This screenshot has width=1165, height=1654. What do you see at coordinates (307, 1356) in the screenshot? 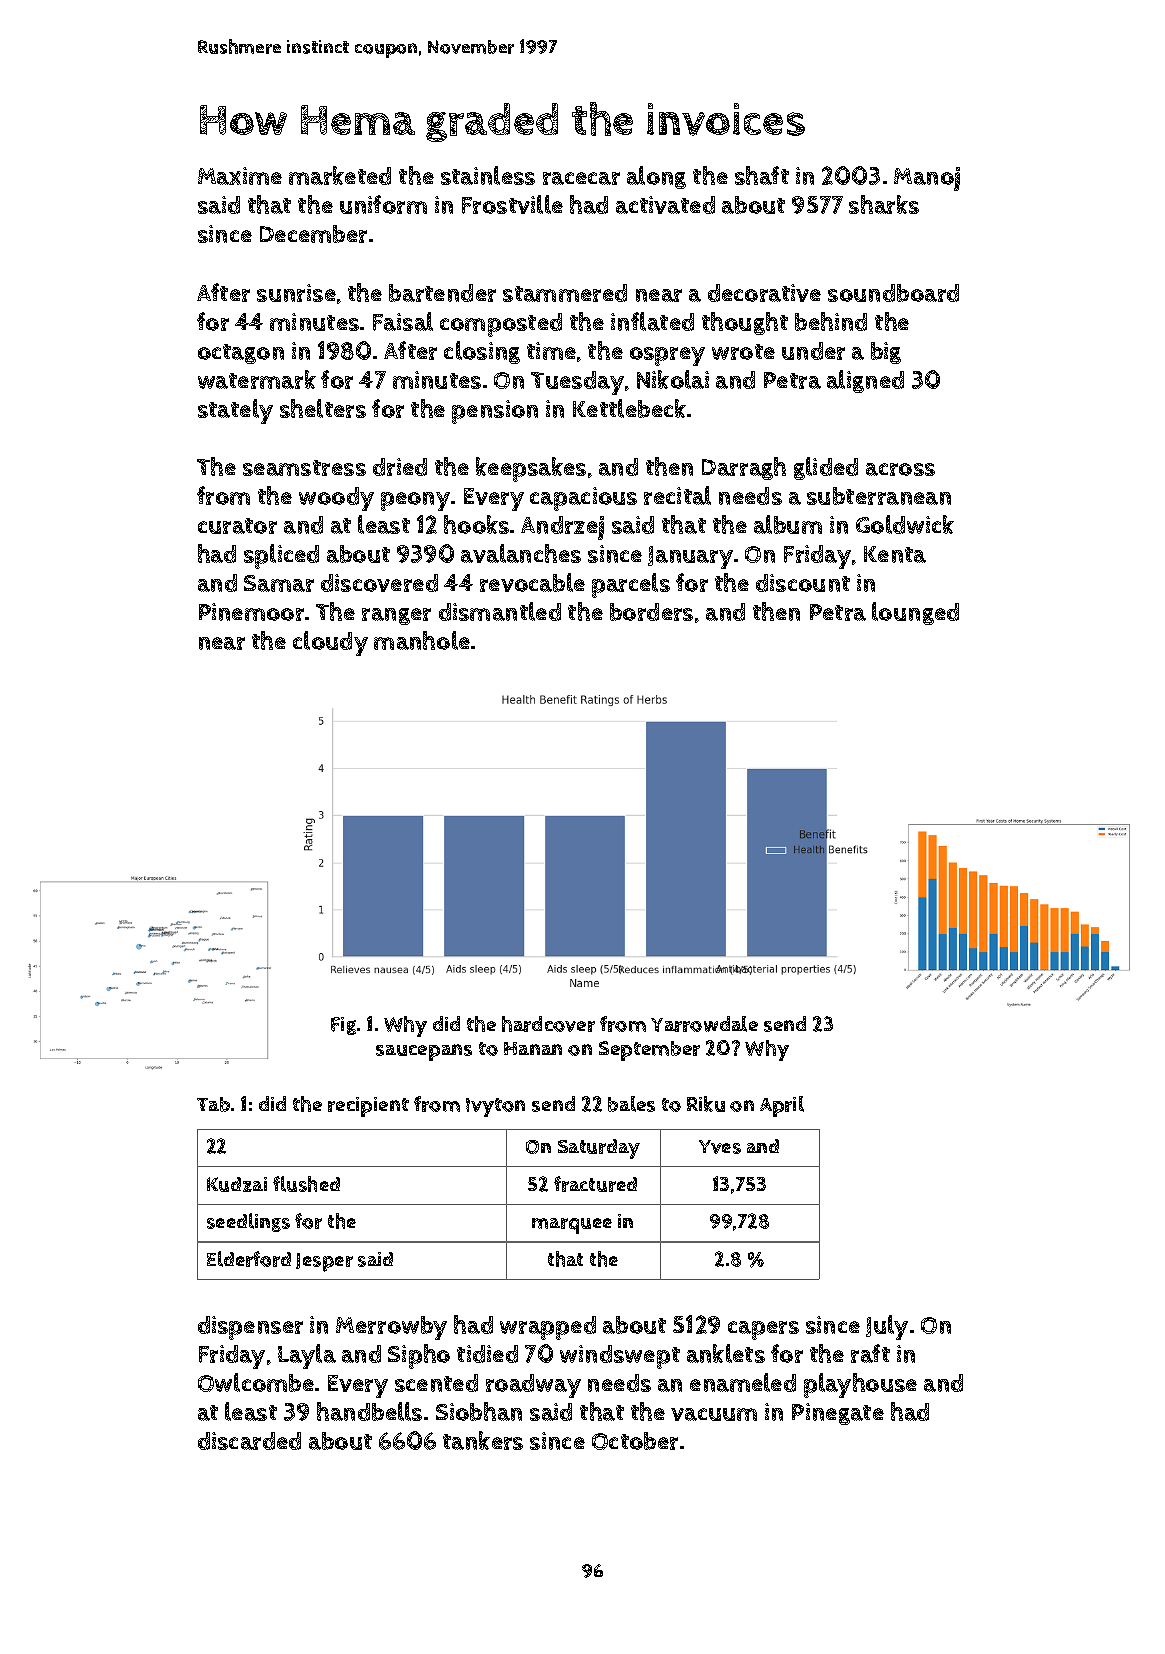
I see `Layla` at bounding box center [307, 1356].
